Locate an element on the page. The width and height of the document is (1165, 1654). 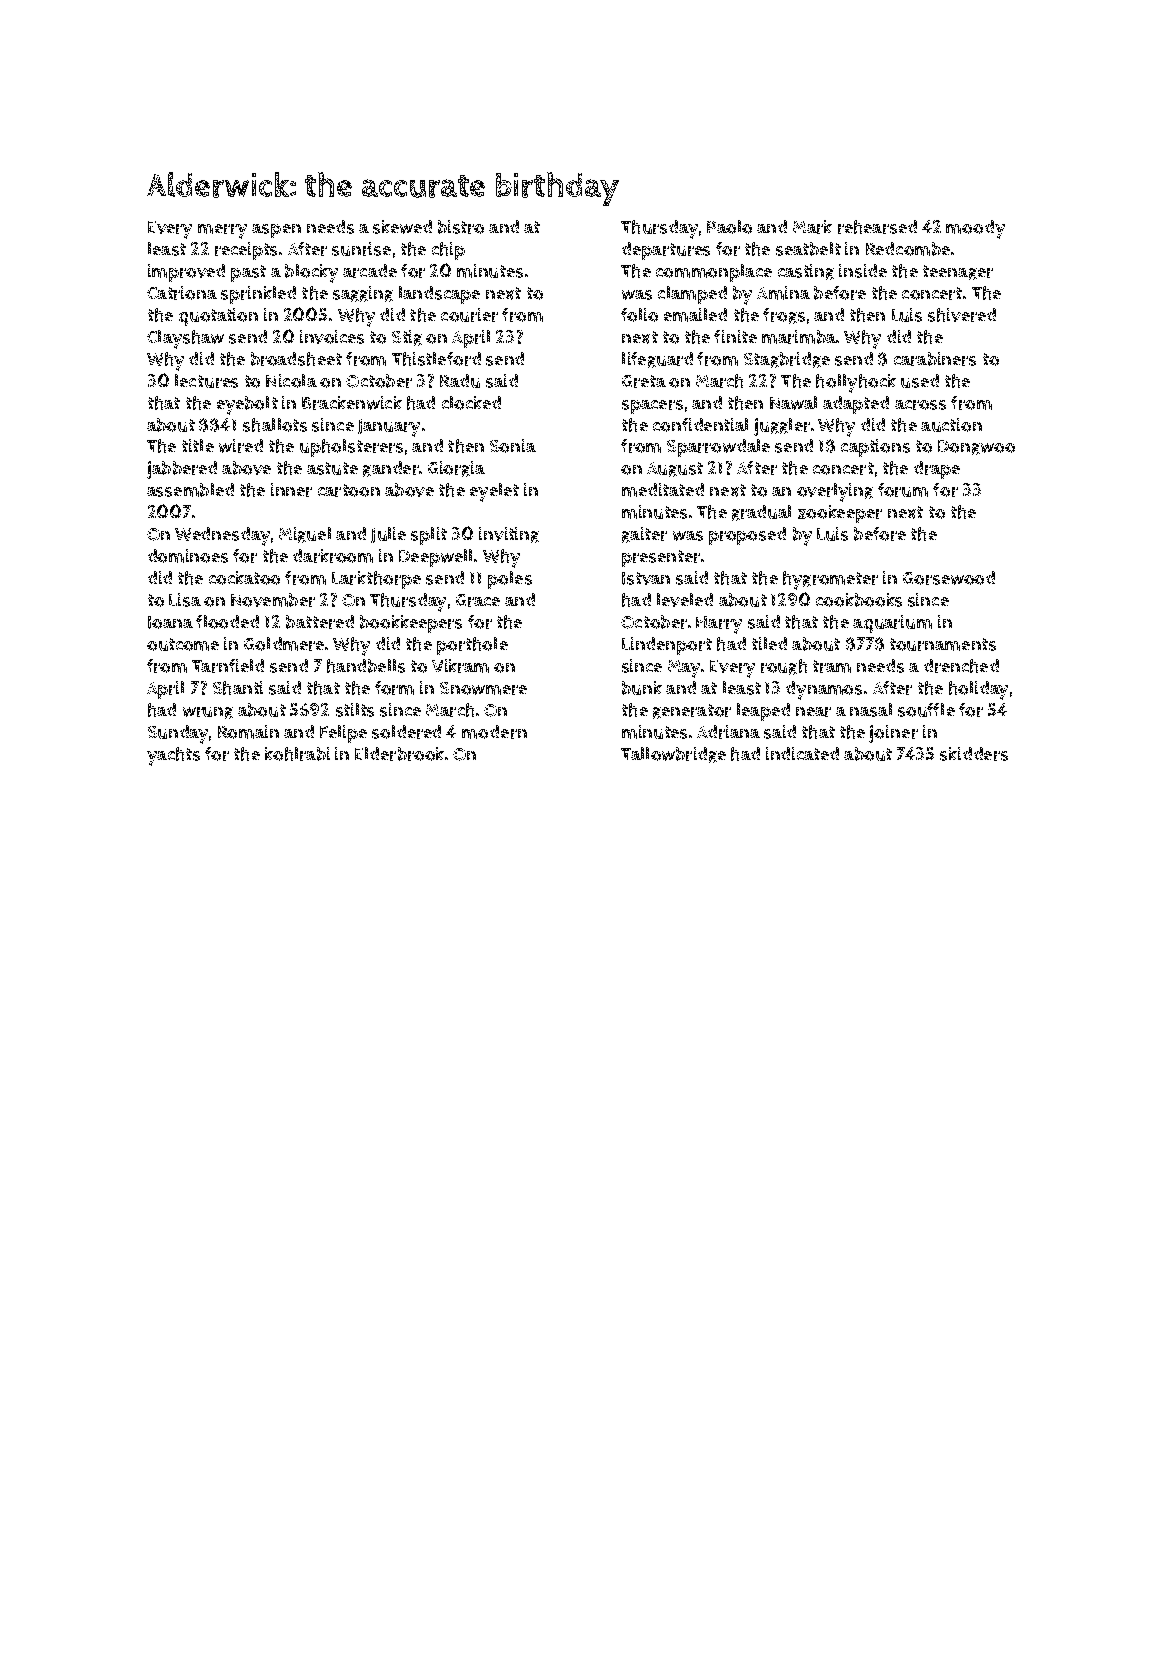
courier is located at coordinates (469, 315).
